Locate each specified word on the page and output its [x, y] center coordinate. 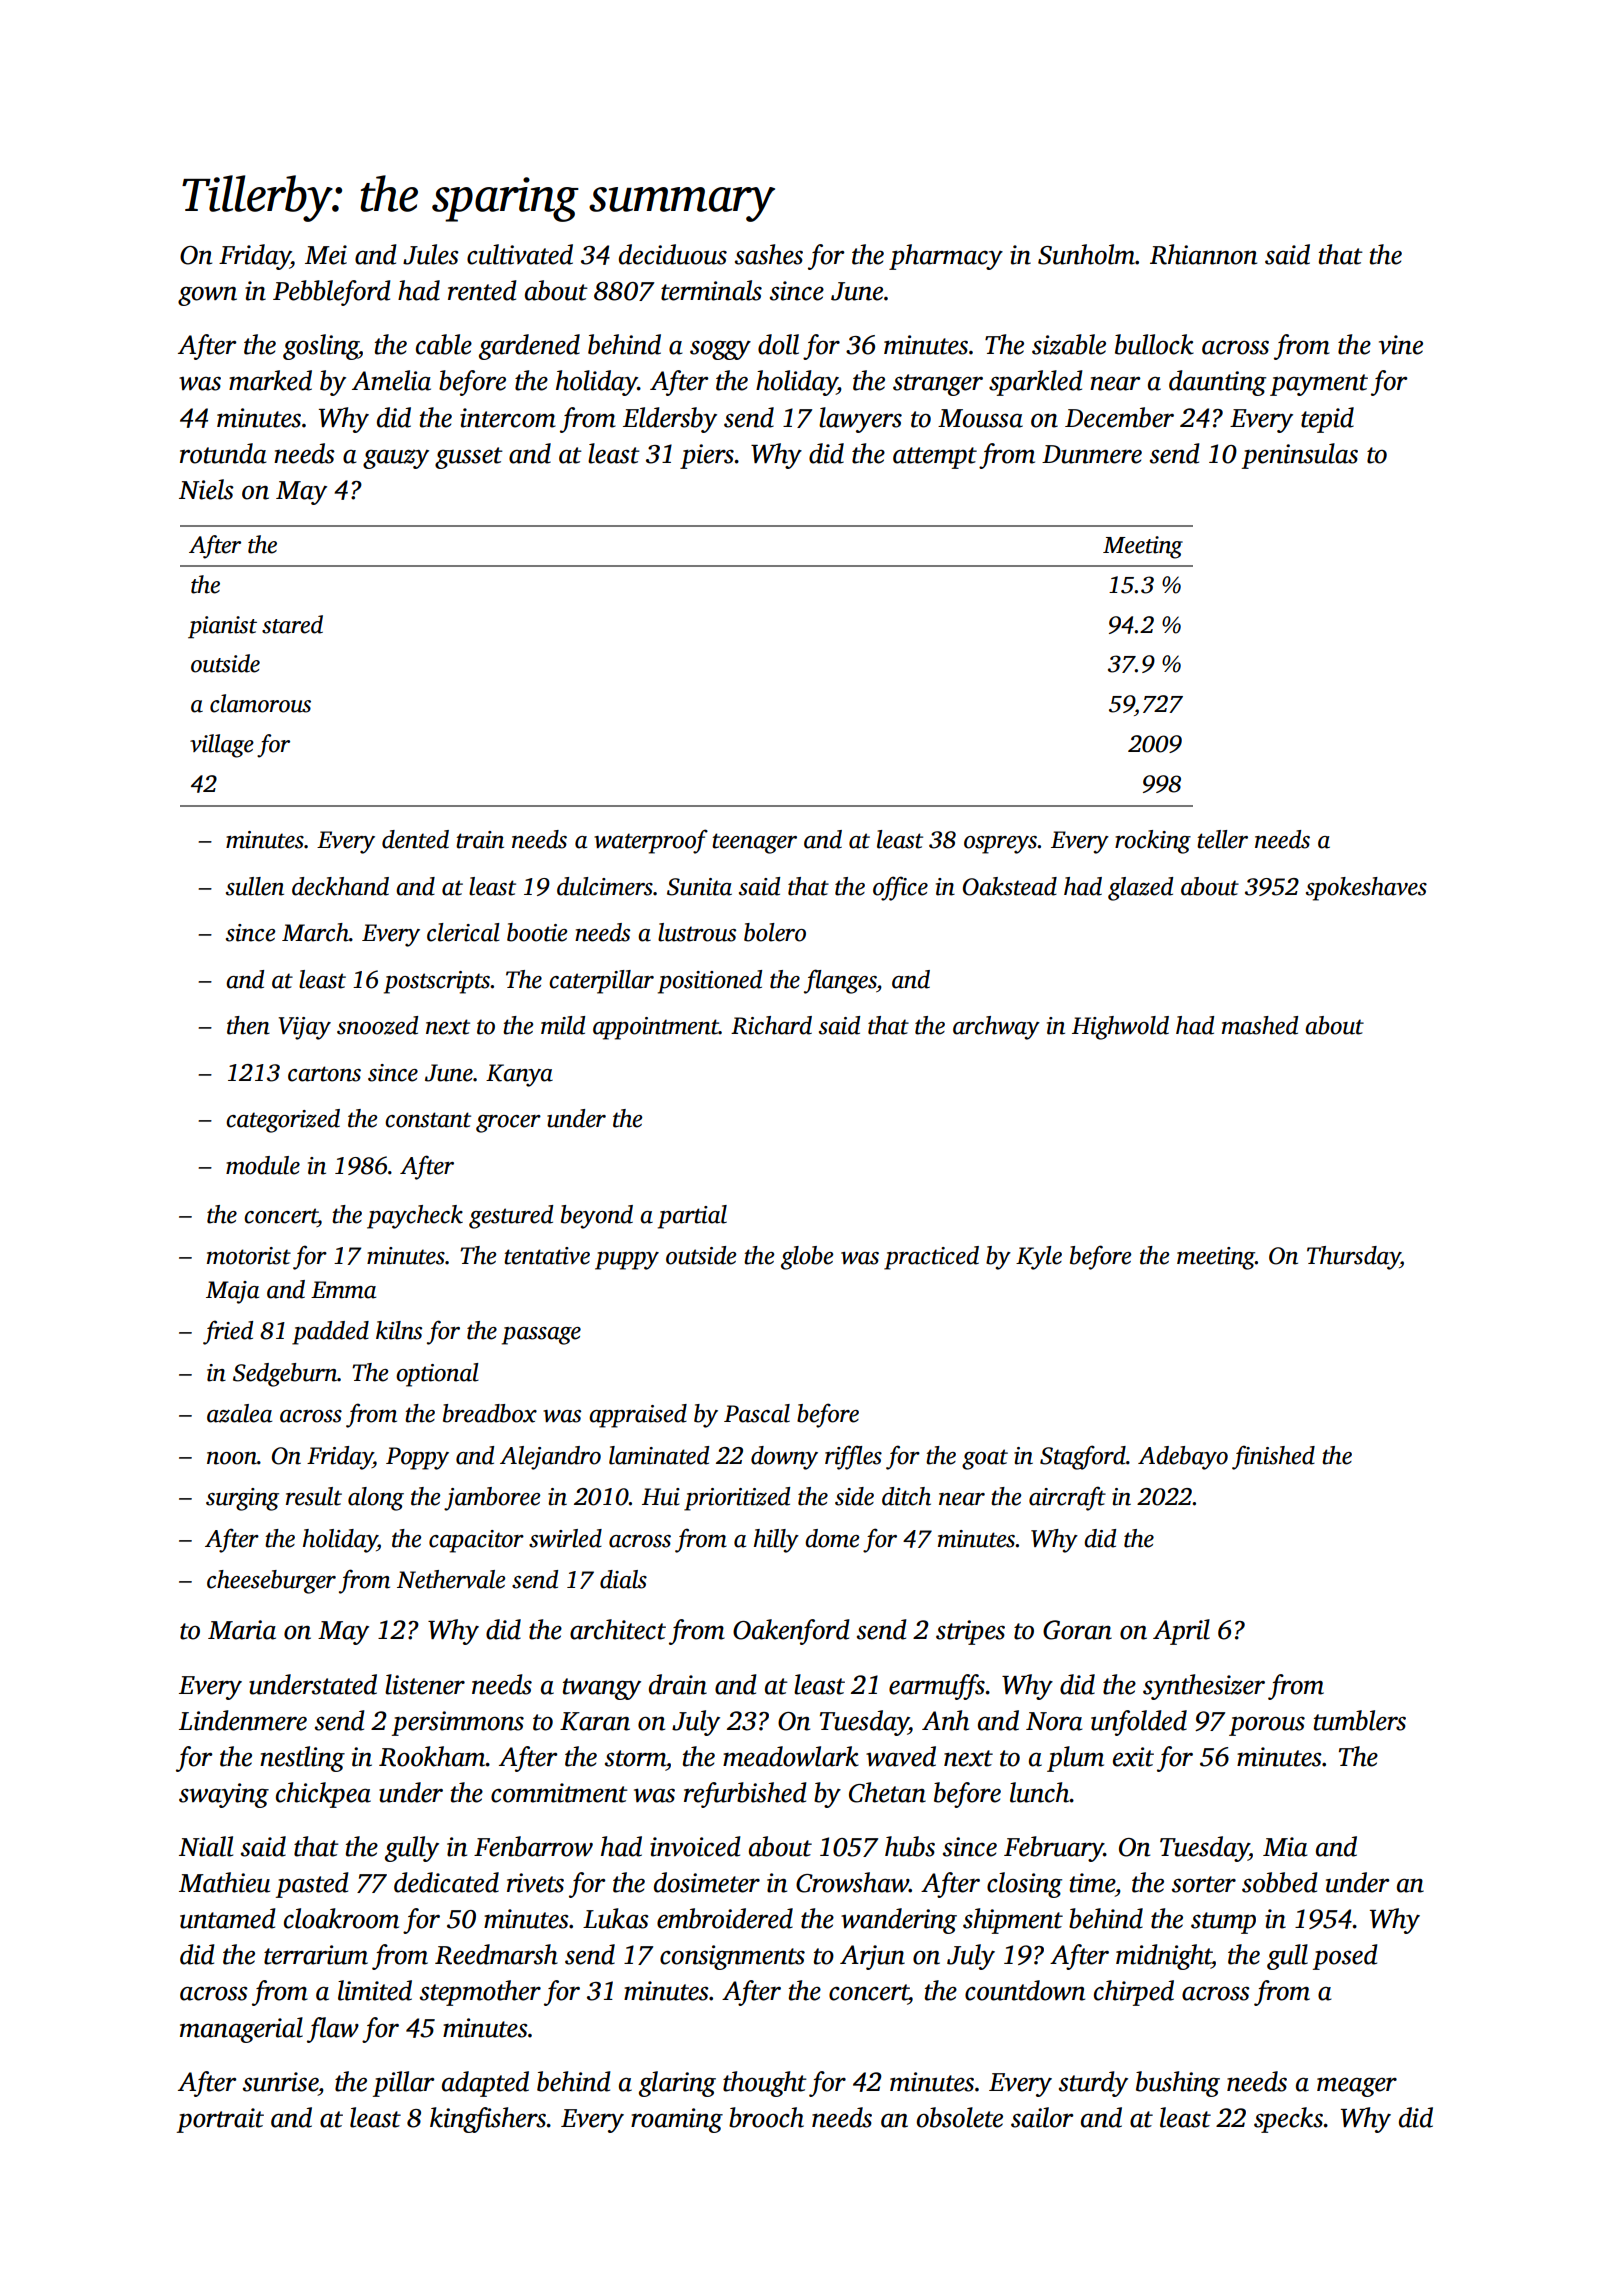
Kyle [1039, 1258]
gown [207, 296]
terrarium [316, 1955]
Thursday [1353, 1258]
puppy [627, 1261]
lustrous [697, 932]
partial [692, 1217]
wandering [899, 1921]
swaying [224, 1795]
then [248, 1025]
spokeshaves [1366, 889]
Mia [1285, 1847]
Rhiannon [1203, 254]
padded [330, 1333]
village [222, 746]
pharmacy [946, 257]
